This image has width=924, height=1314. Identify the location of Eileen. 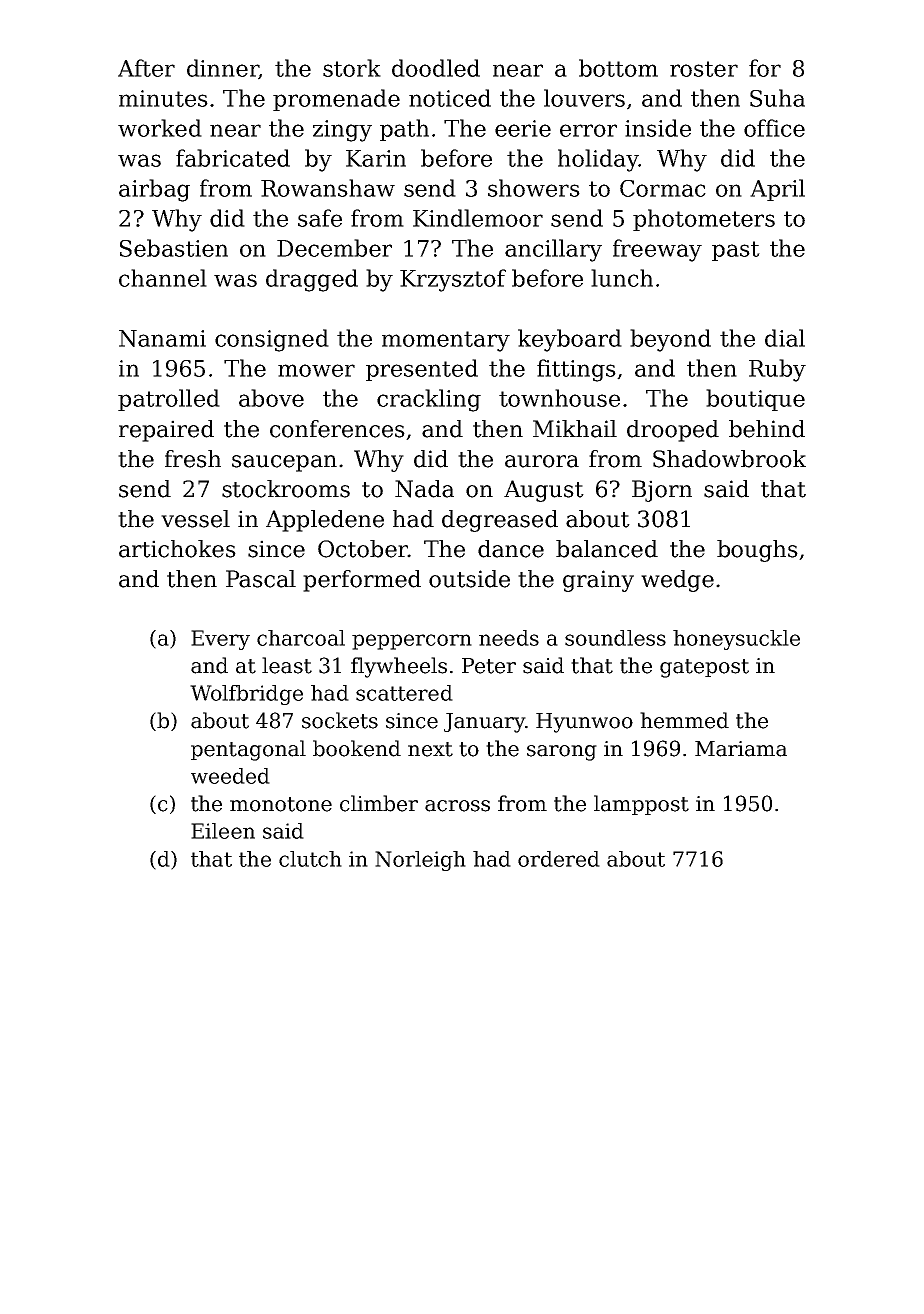
(223, 831).
